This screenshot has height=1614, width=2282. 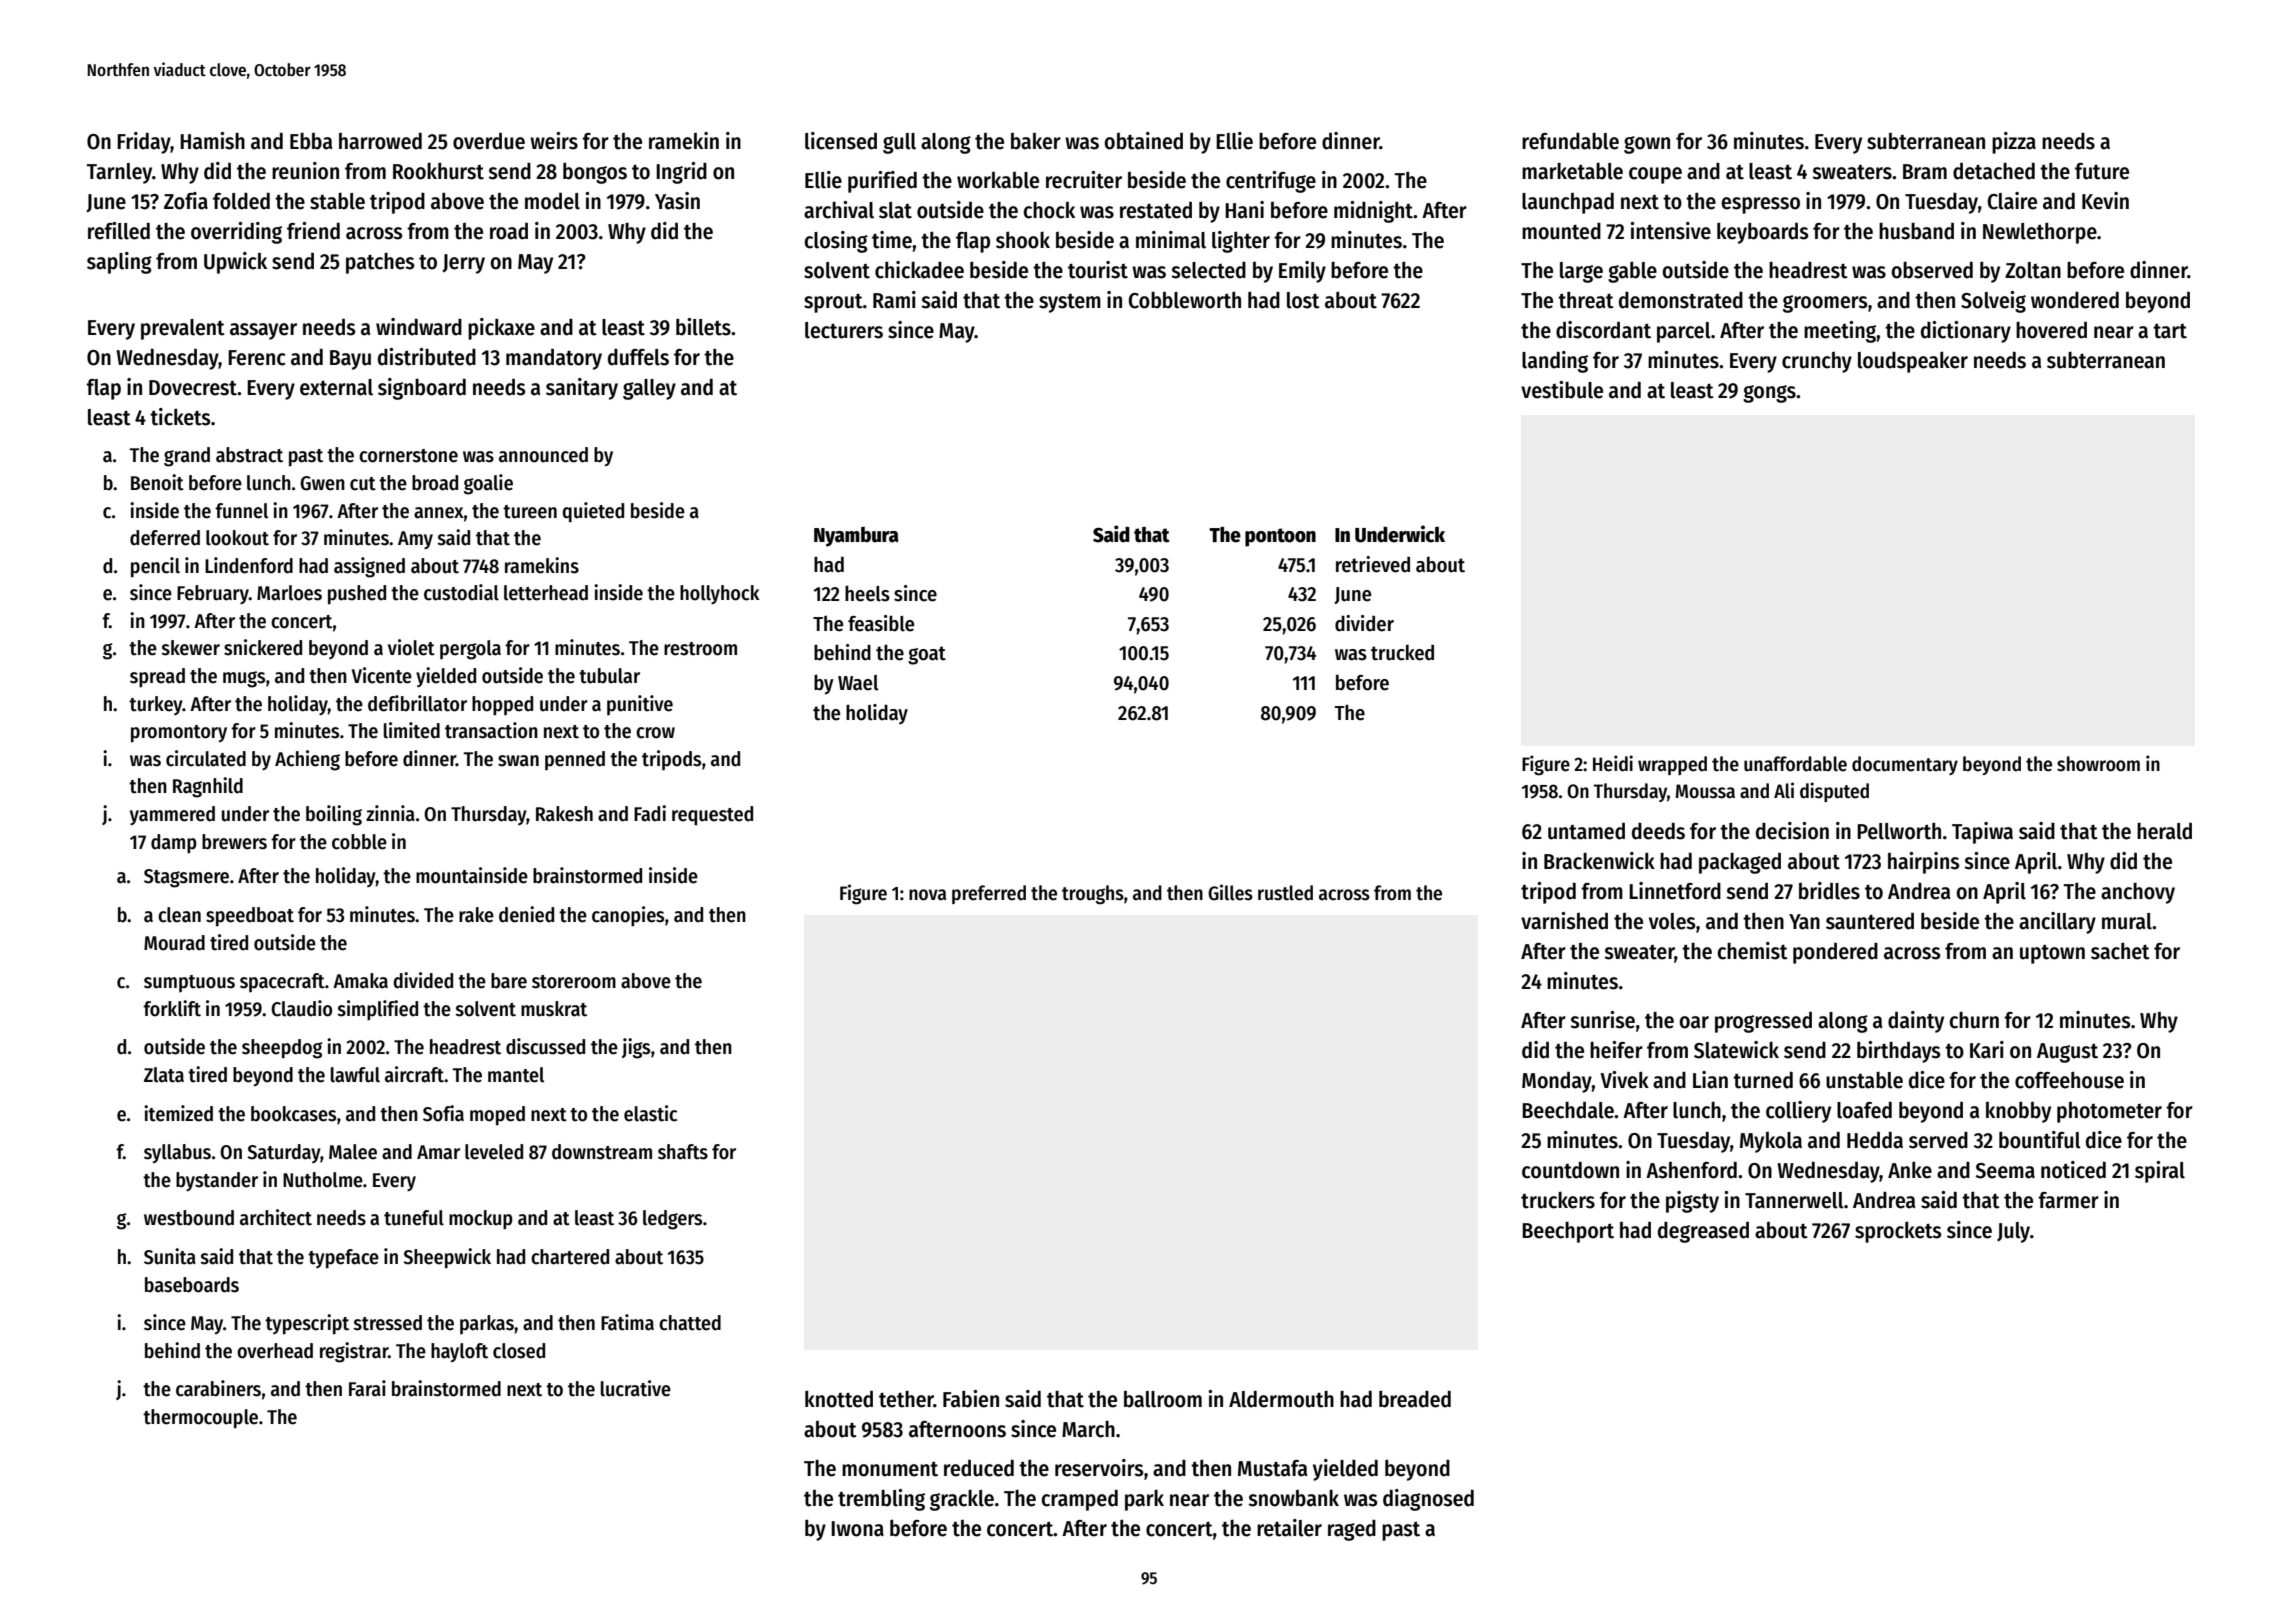 What do you see at coordinates (144, 143) in the screenshot?
I see `Friday` at bounding box center [144, 143].
